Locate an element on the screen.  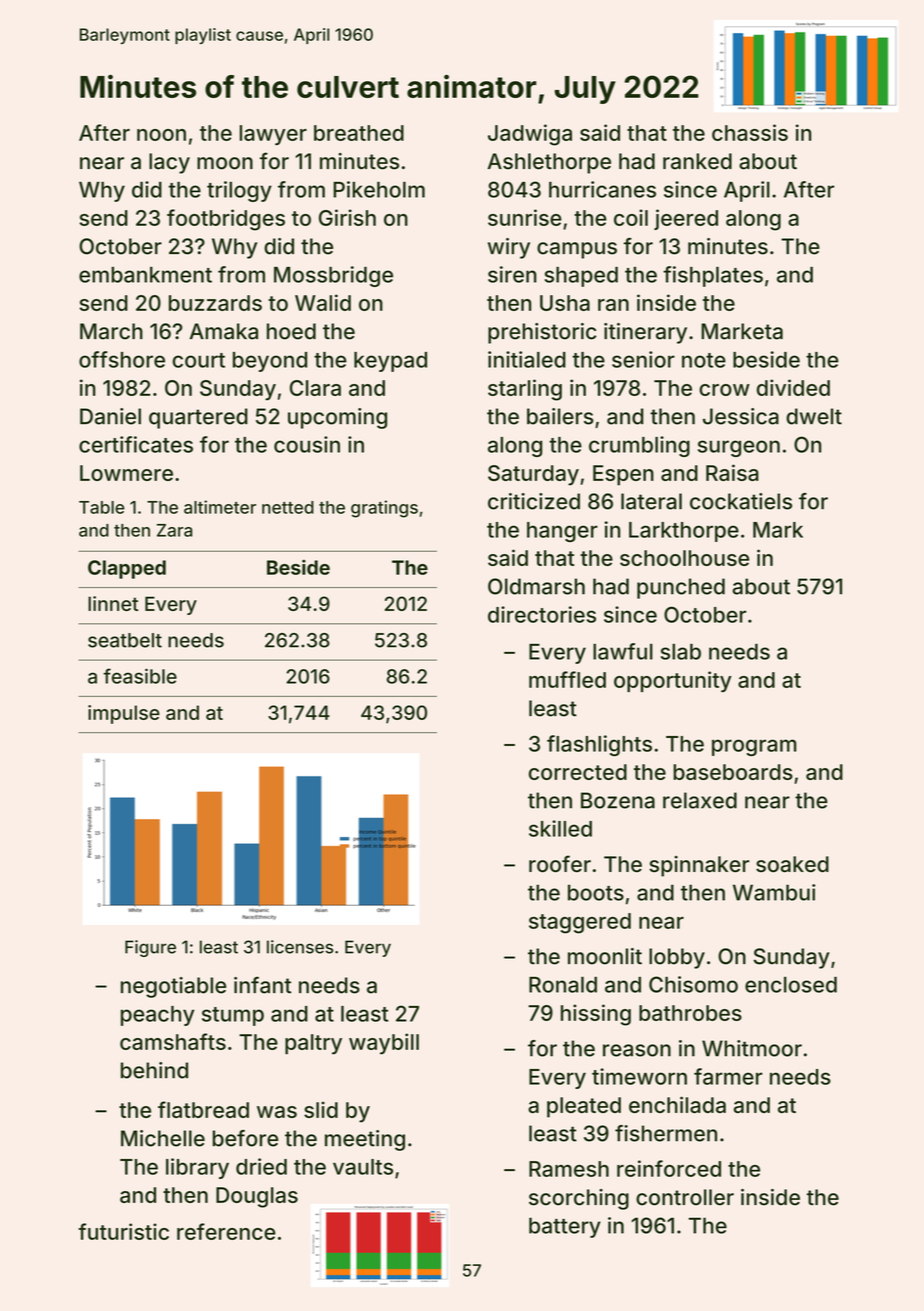
starling is located at coordinates (525, 390).
